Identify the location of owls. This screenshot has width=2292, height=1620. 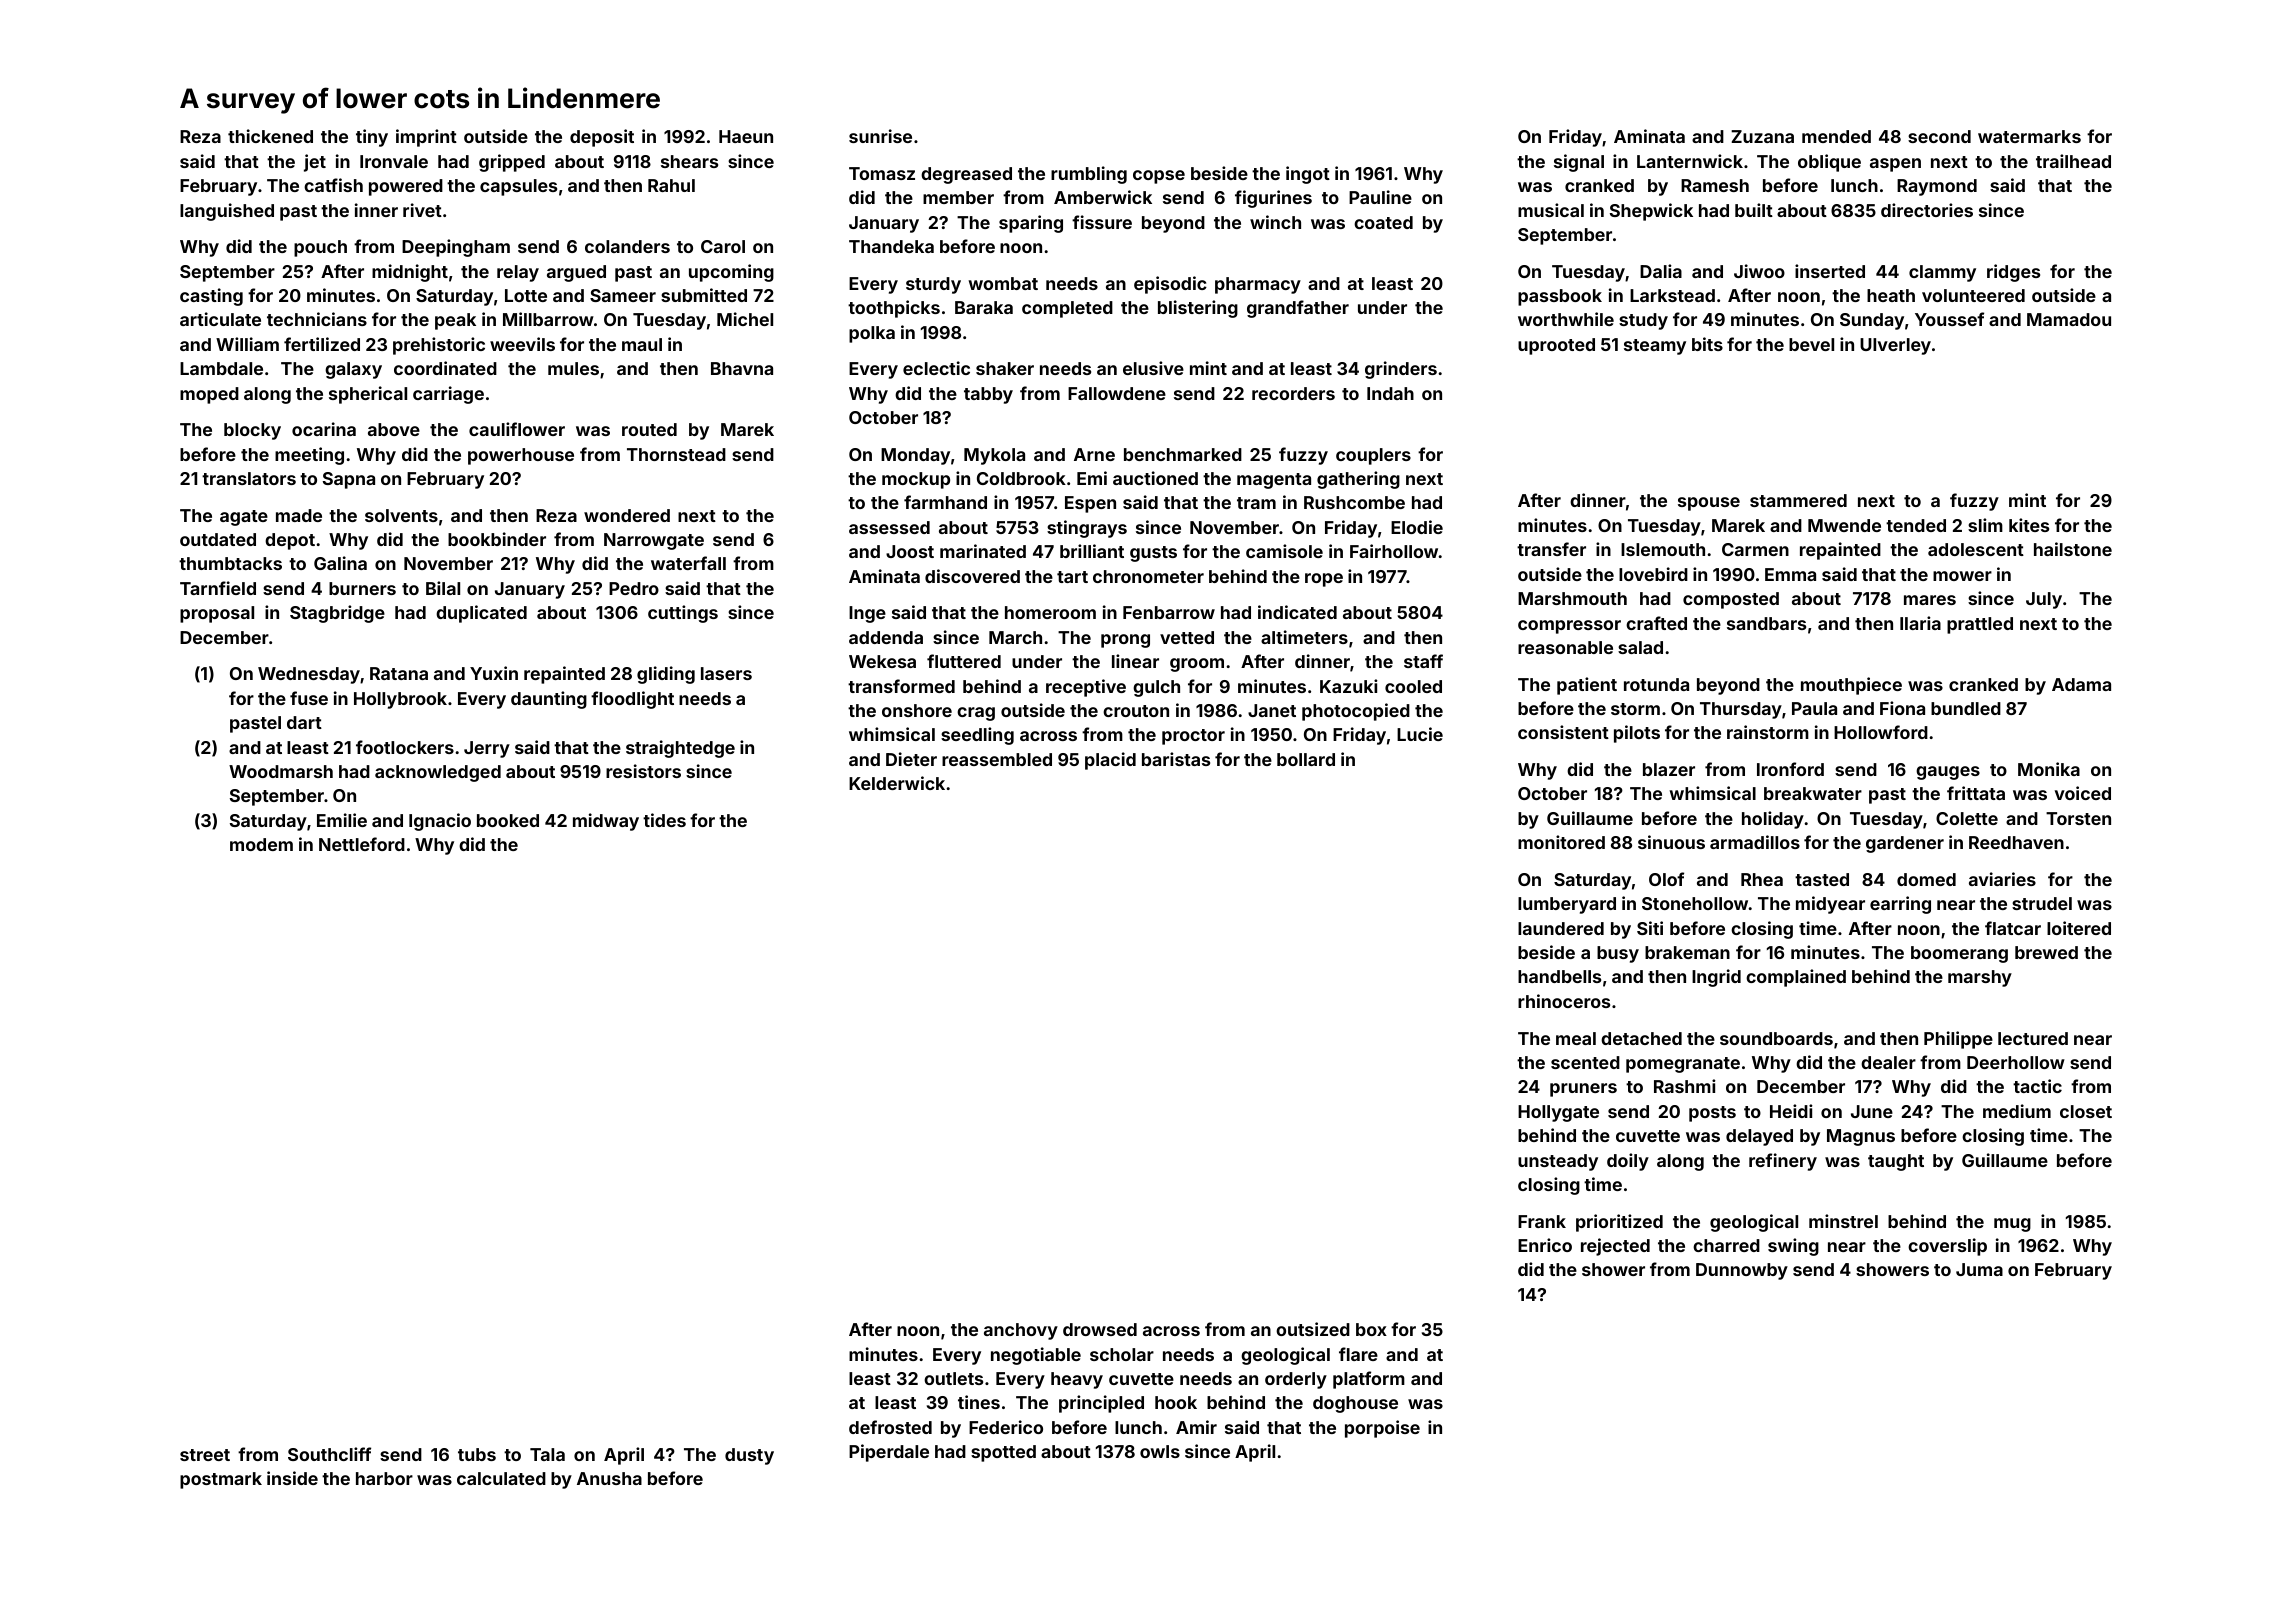
(1160, 1451).
